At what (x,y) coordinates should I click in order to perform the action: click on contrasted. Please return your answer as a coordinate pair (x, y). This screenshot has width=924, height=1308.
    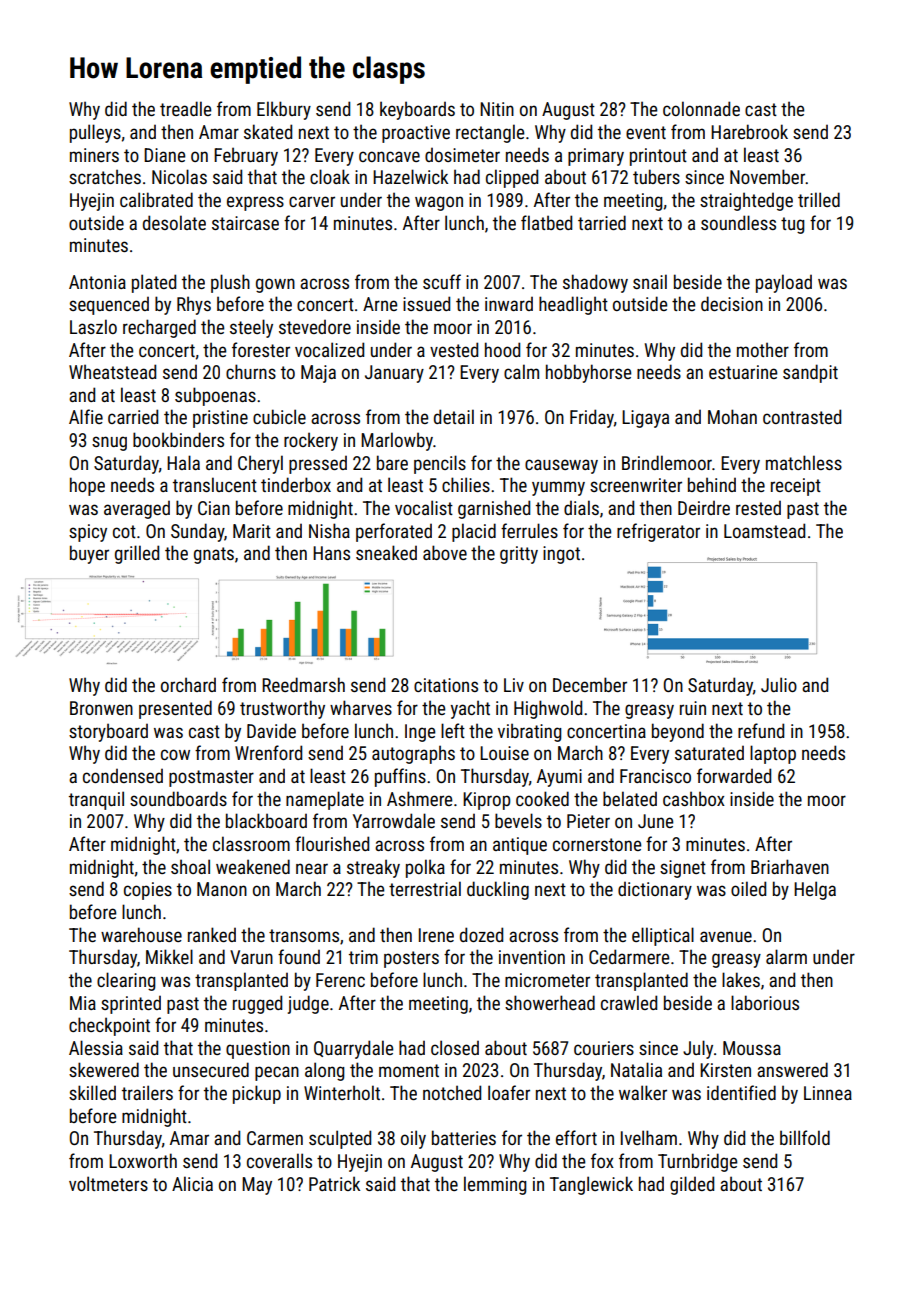
    Looking at the image, I should click on (802, 416).
